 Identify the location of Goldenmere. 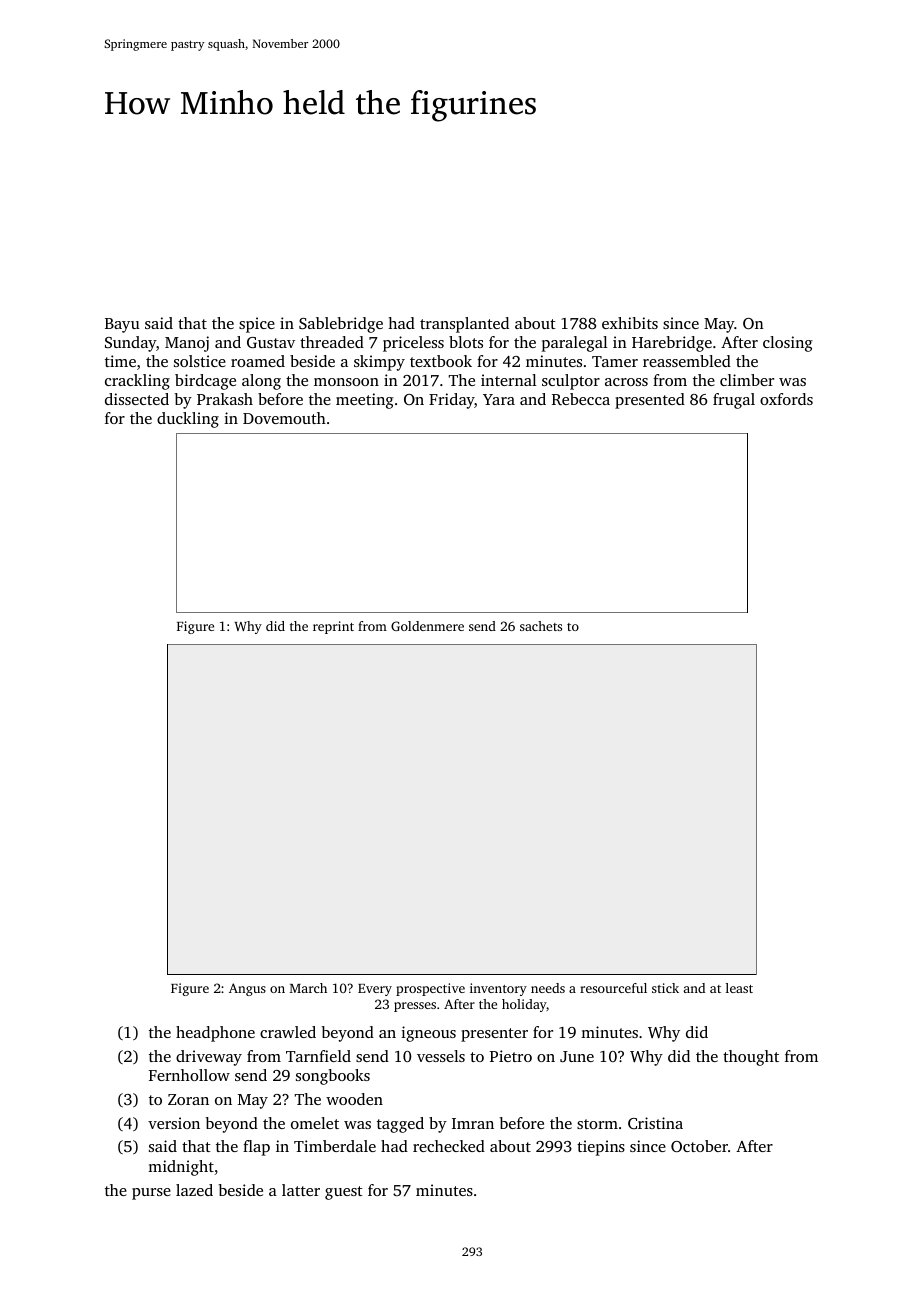
(427, 626).
